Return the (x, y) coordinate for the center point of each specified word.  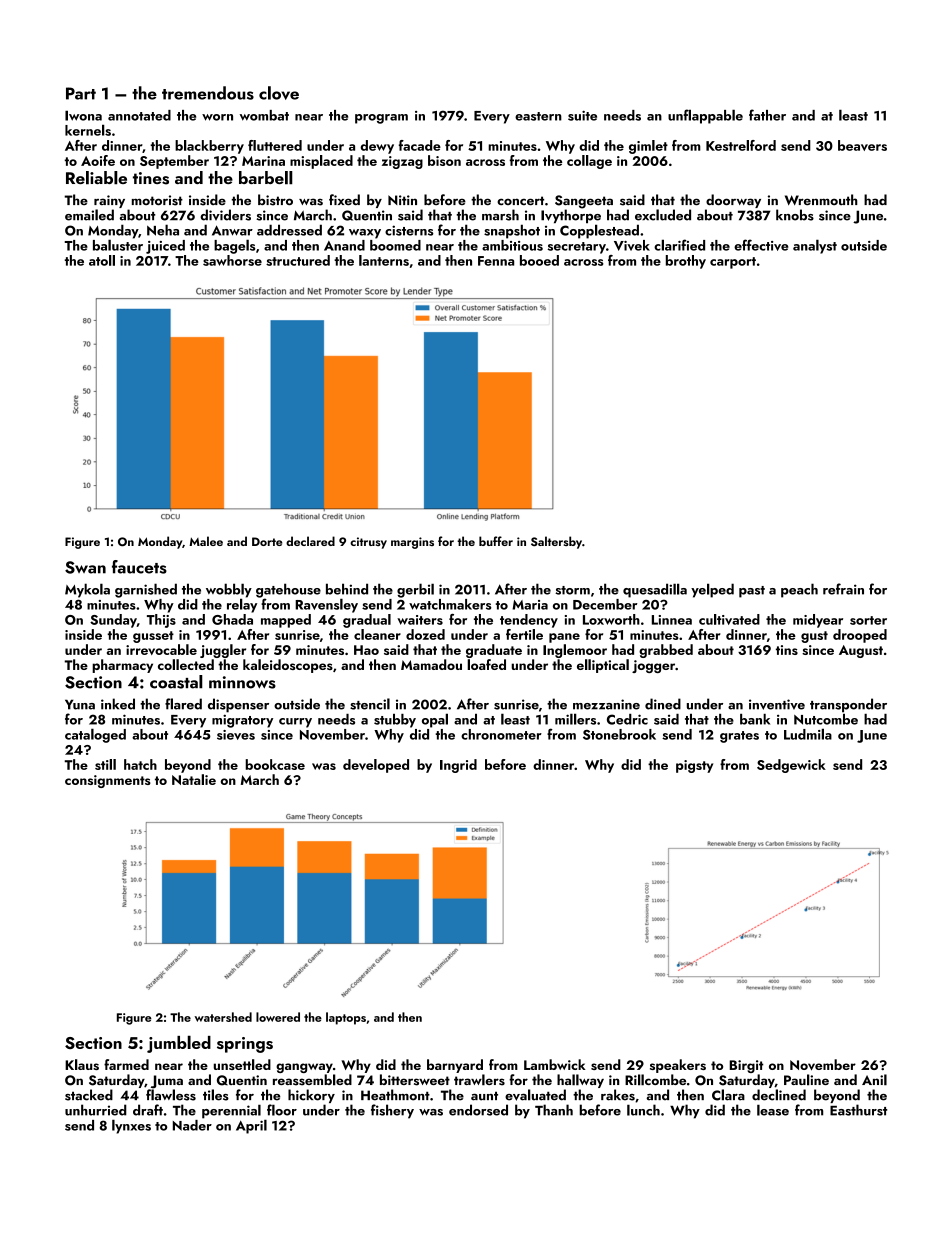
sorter (868, 620)
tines (151, 178)
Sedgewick (791, 766)
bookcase (275, 764)
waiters (420, 620)
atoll (102, 260)
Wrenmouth (821, 200)
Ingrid (458, 766)
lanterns (384, 260)
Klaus (82, 1064)
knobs (795, 215)
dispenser (238, 705)
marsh (500, 215)
